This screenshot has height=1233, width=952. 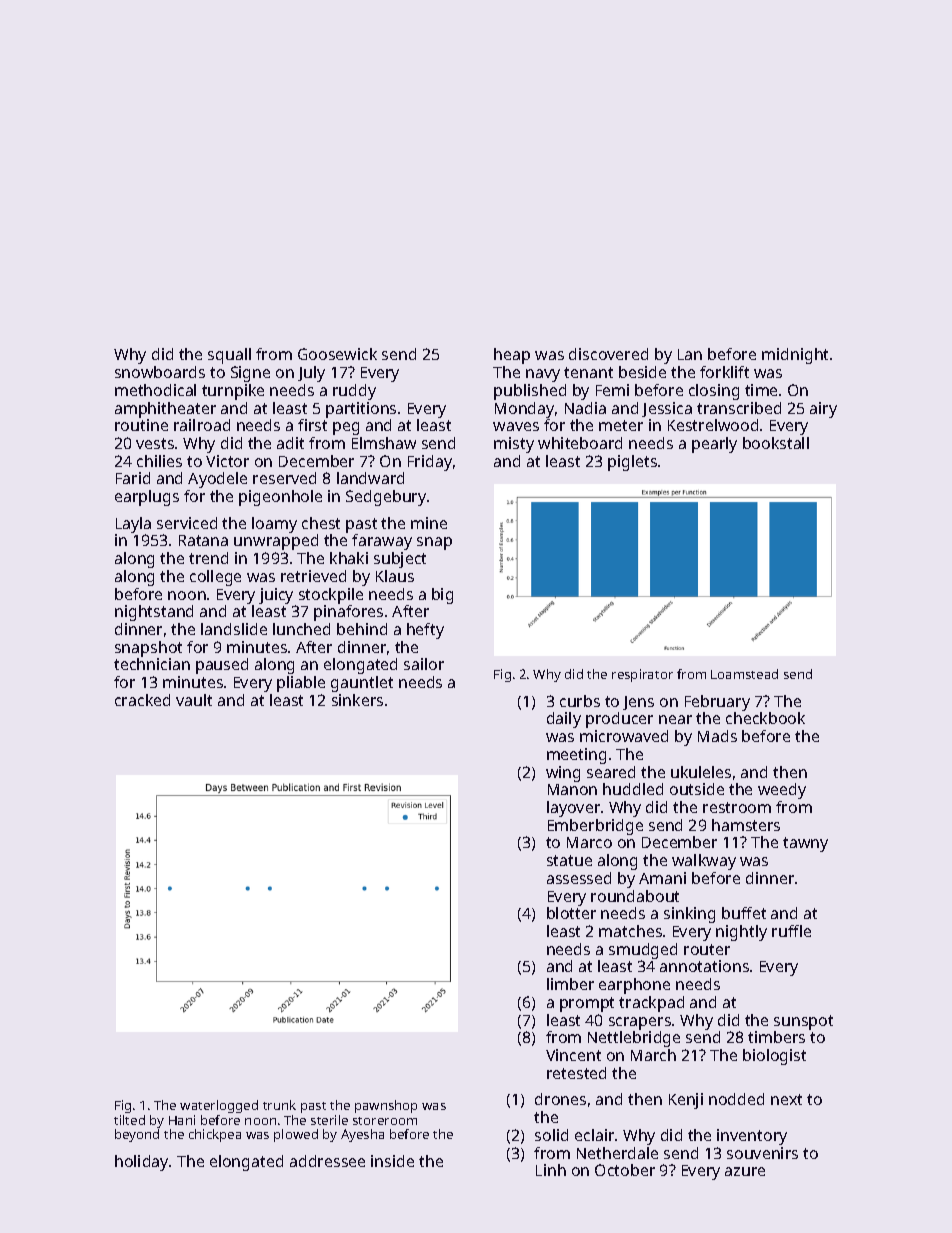 What do you see at coordinates (782, 791) in the screenshot?
I see `weedy` at bounding box center [782, 791].
